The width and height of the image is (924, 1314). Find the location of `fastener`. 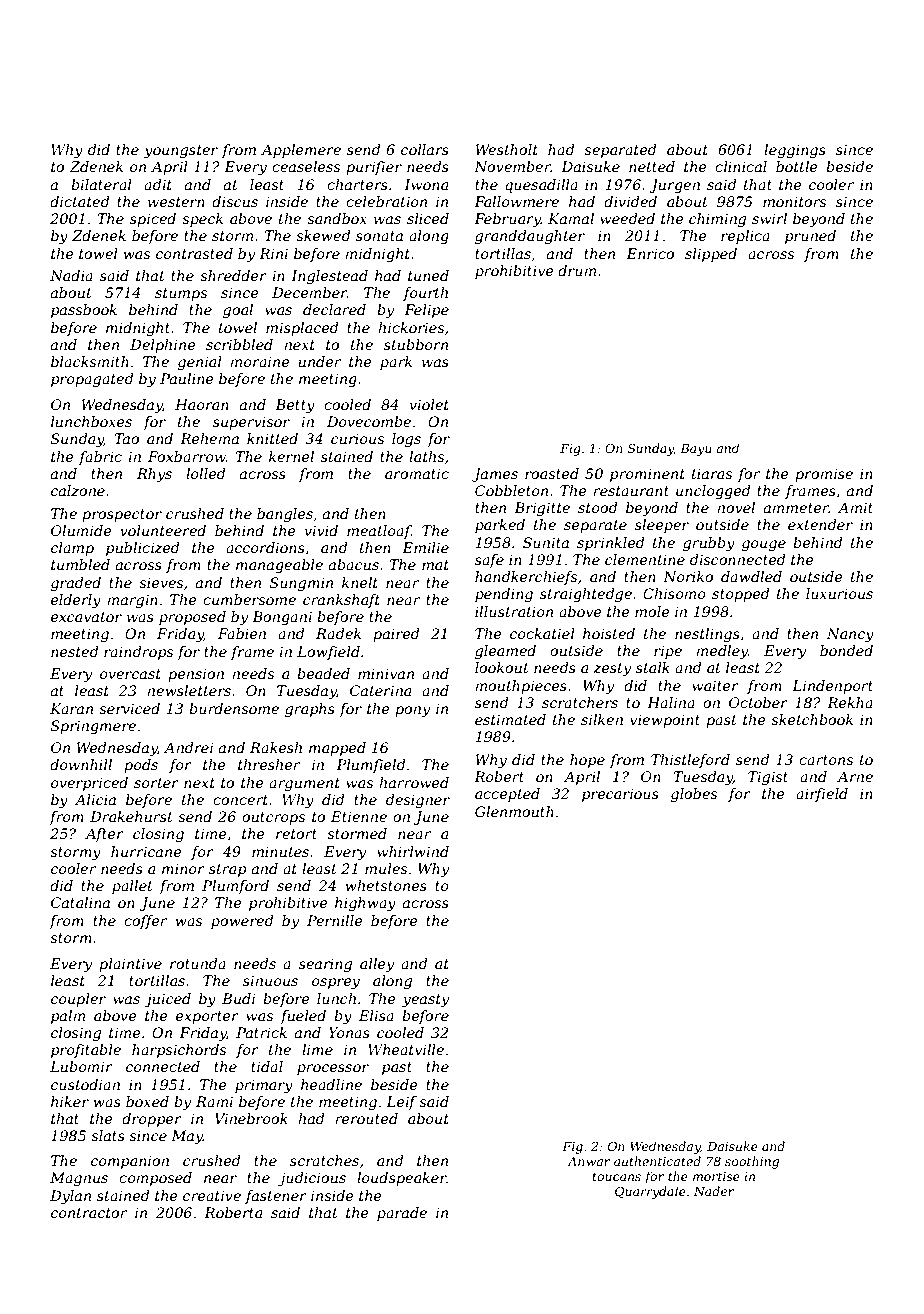

fastener is located at coordinates (276, 1197).
